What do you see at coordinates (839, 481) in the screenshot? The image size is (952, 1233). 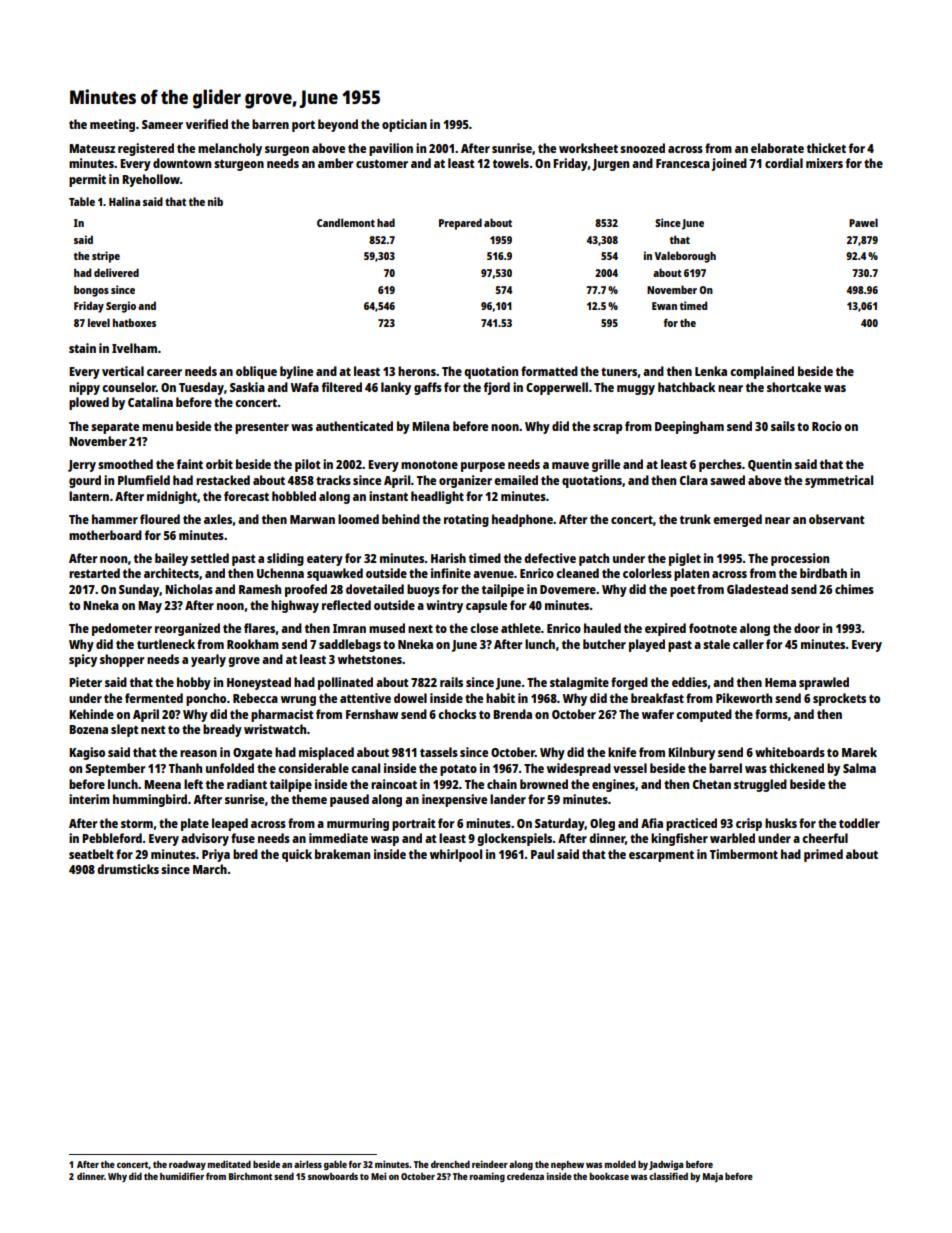 I see `symmetrical` at bounding box center [839, 481].
